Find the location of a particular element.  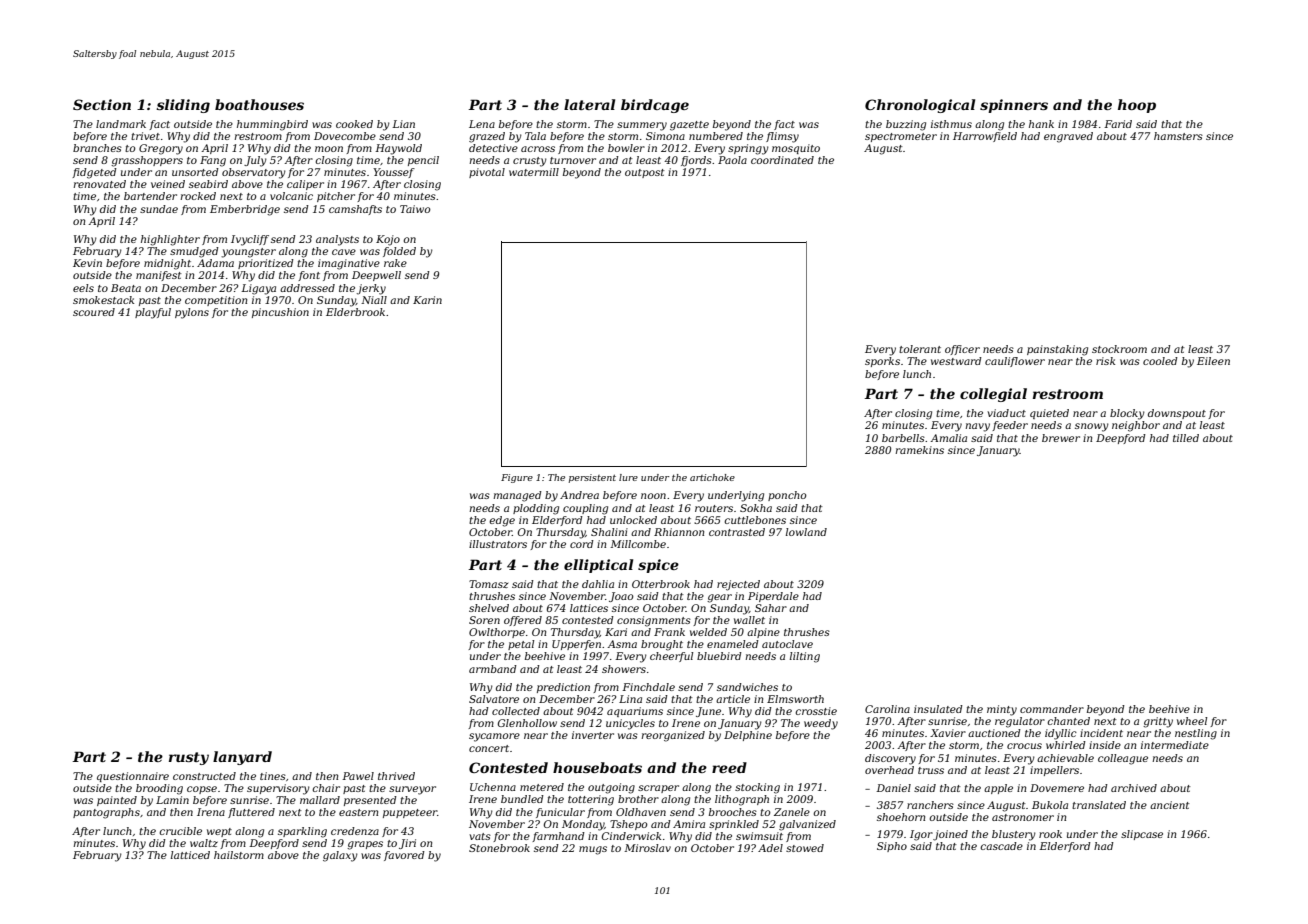

wheel is located at coordinates (1192, 721).
